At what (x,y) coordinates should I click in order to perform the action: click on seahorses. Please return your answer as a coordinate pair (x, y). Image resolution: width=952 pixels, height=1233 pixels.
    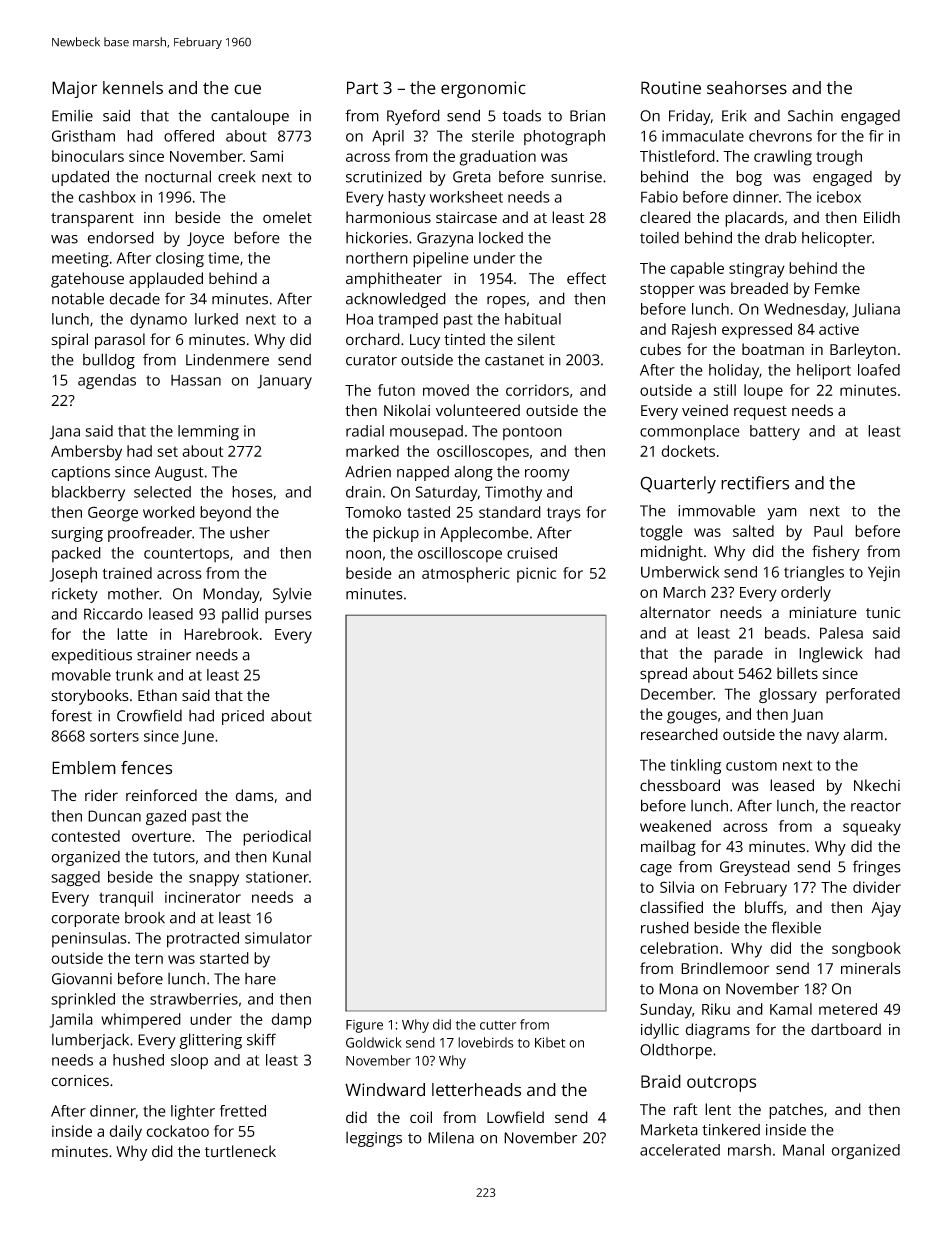
    Looking at the image, I should click on (747, 88).
